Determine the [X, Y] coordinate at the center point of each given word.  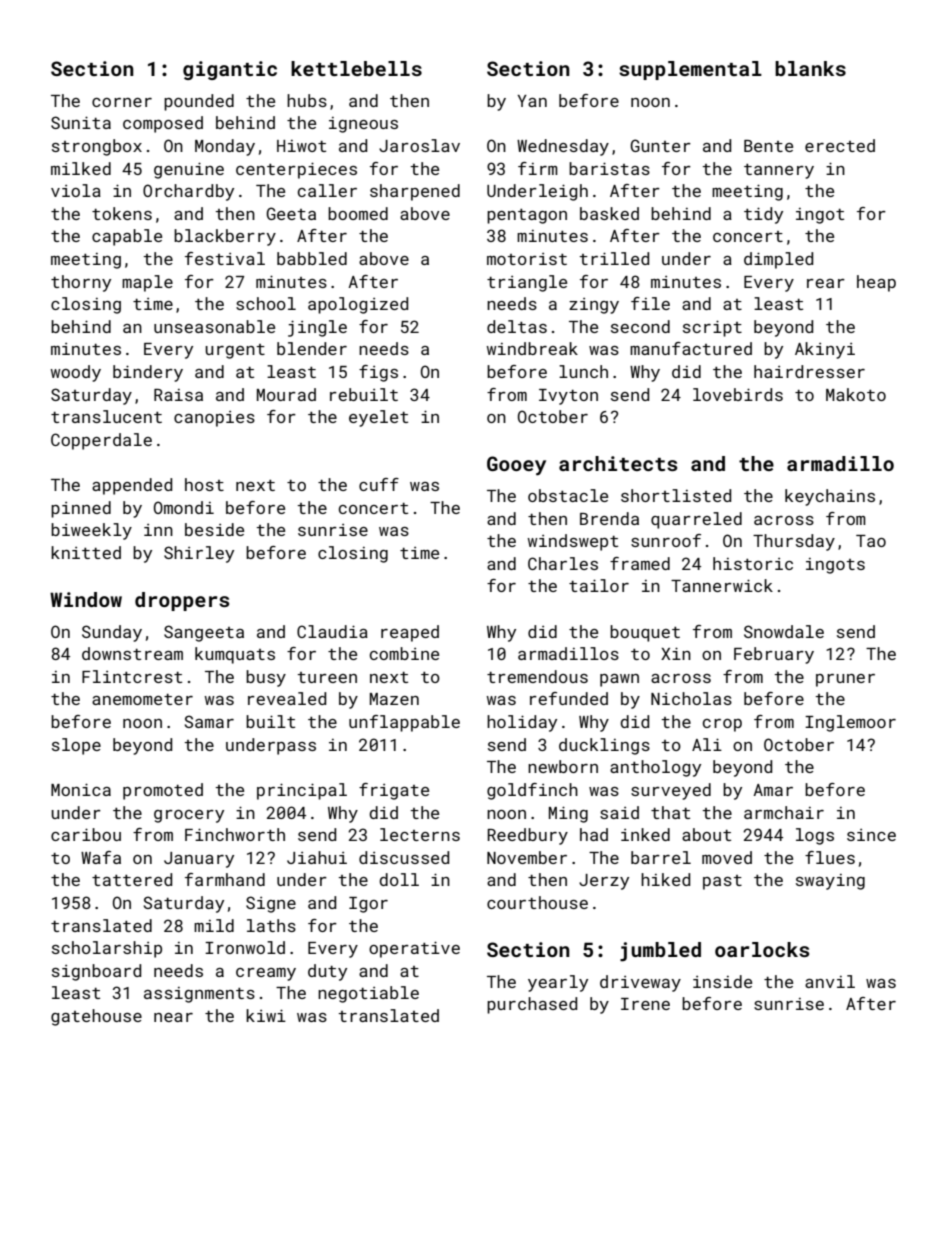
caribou [86, 834]
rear [826, 283]
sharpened [415, 192]
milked [81, 168]
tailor [599, 585]
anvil [830, 981]
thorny [81, 283]
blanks [810, 68]
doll [399, 879]
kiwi [266, 1015]
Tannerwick [722, 585]
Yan [532, 101]
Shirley [199, 554]
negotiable [368, 994]
